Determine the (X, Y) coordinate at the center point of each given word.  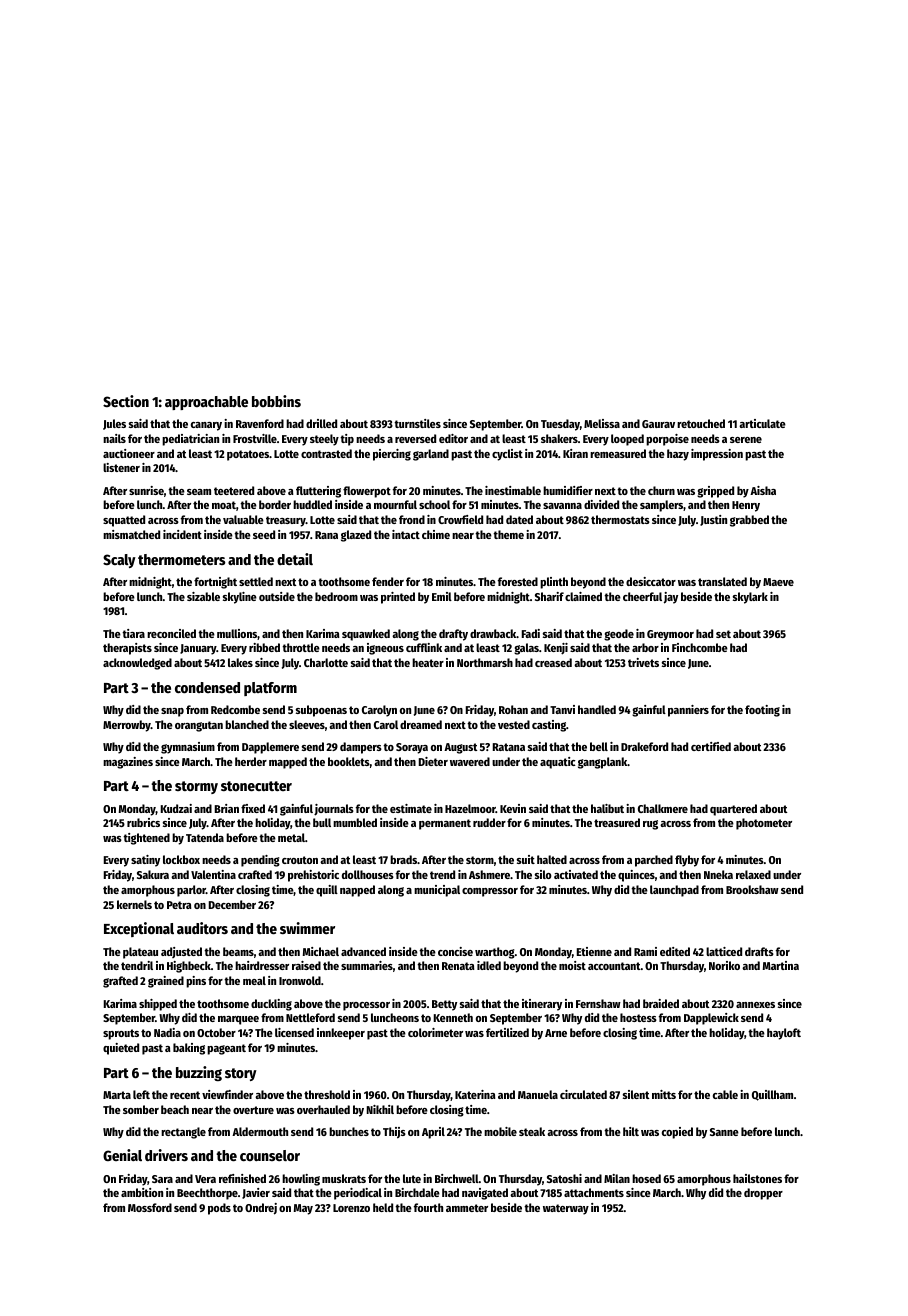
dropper (763, 1194)
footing (762, 711)
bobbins (276, 401)
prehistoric (313, 876)
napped (357, 891)
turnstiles (417, 423)
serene (746, 440)
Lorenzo (351, 1208)
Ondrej (261, 1209)
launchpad (674, 891)
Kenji (556, 649)
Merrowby (127, 726)
